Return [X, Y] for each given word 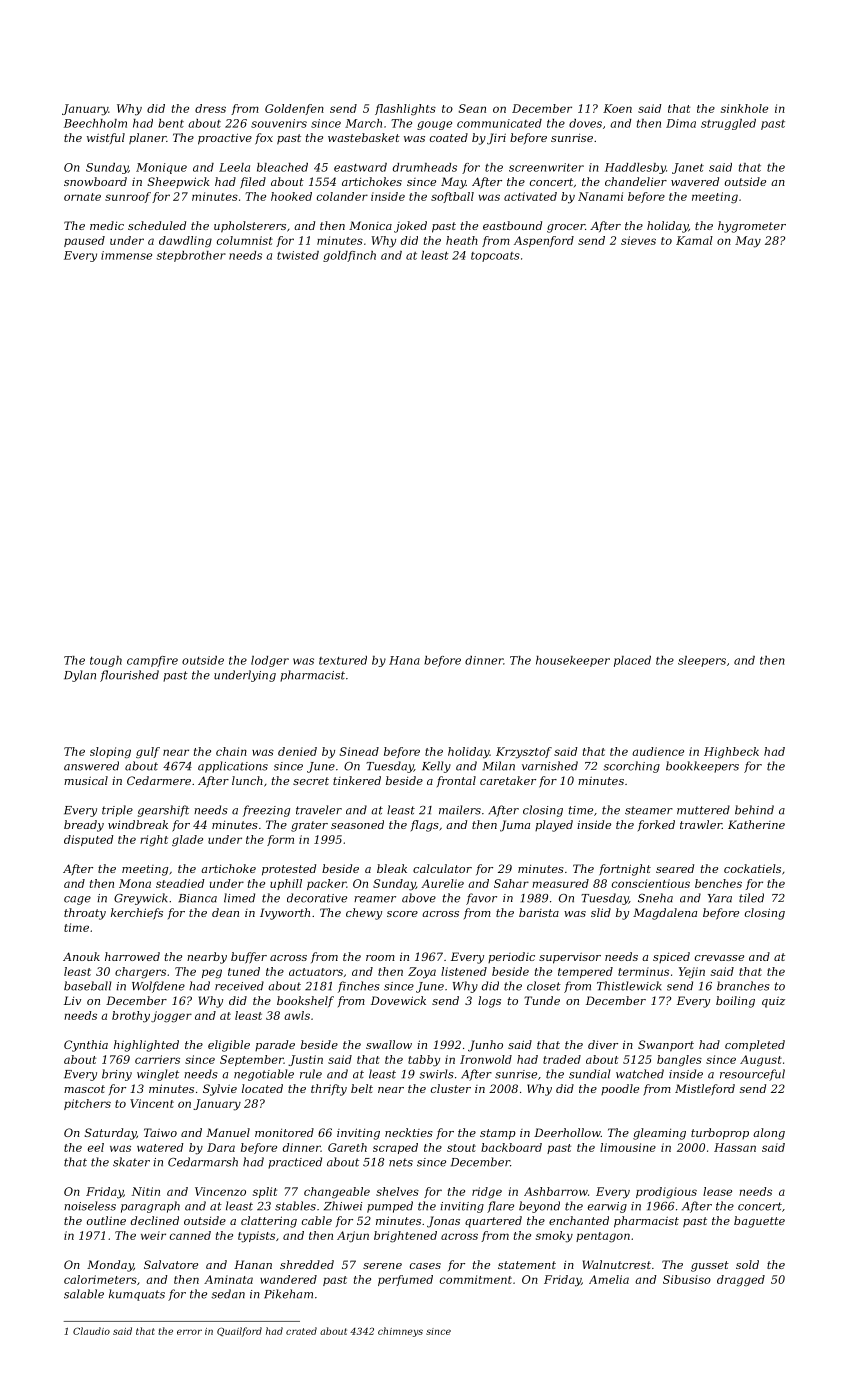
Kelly [436, 767]
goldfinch [349, 256]
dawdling [185, 241]
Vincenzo [220, 1191]
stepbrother [191, 256]
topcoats [495, 257]
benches [718, 883]
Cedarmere [159, 780]
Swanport [666, 1046]
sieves [638, 240]
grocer [566, 228]
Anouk [81, 956]
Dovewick [398, 1000]
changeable [337, 1192]
